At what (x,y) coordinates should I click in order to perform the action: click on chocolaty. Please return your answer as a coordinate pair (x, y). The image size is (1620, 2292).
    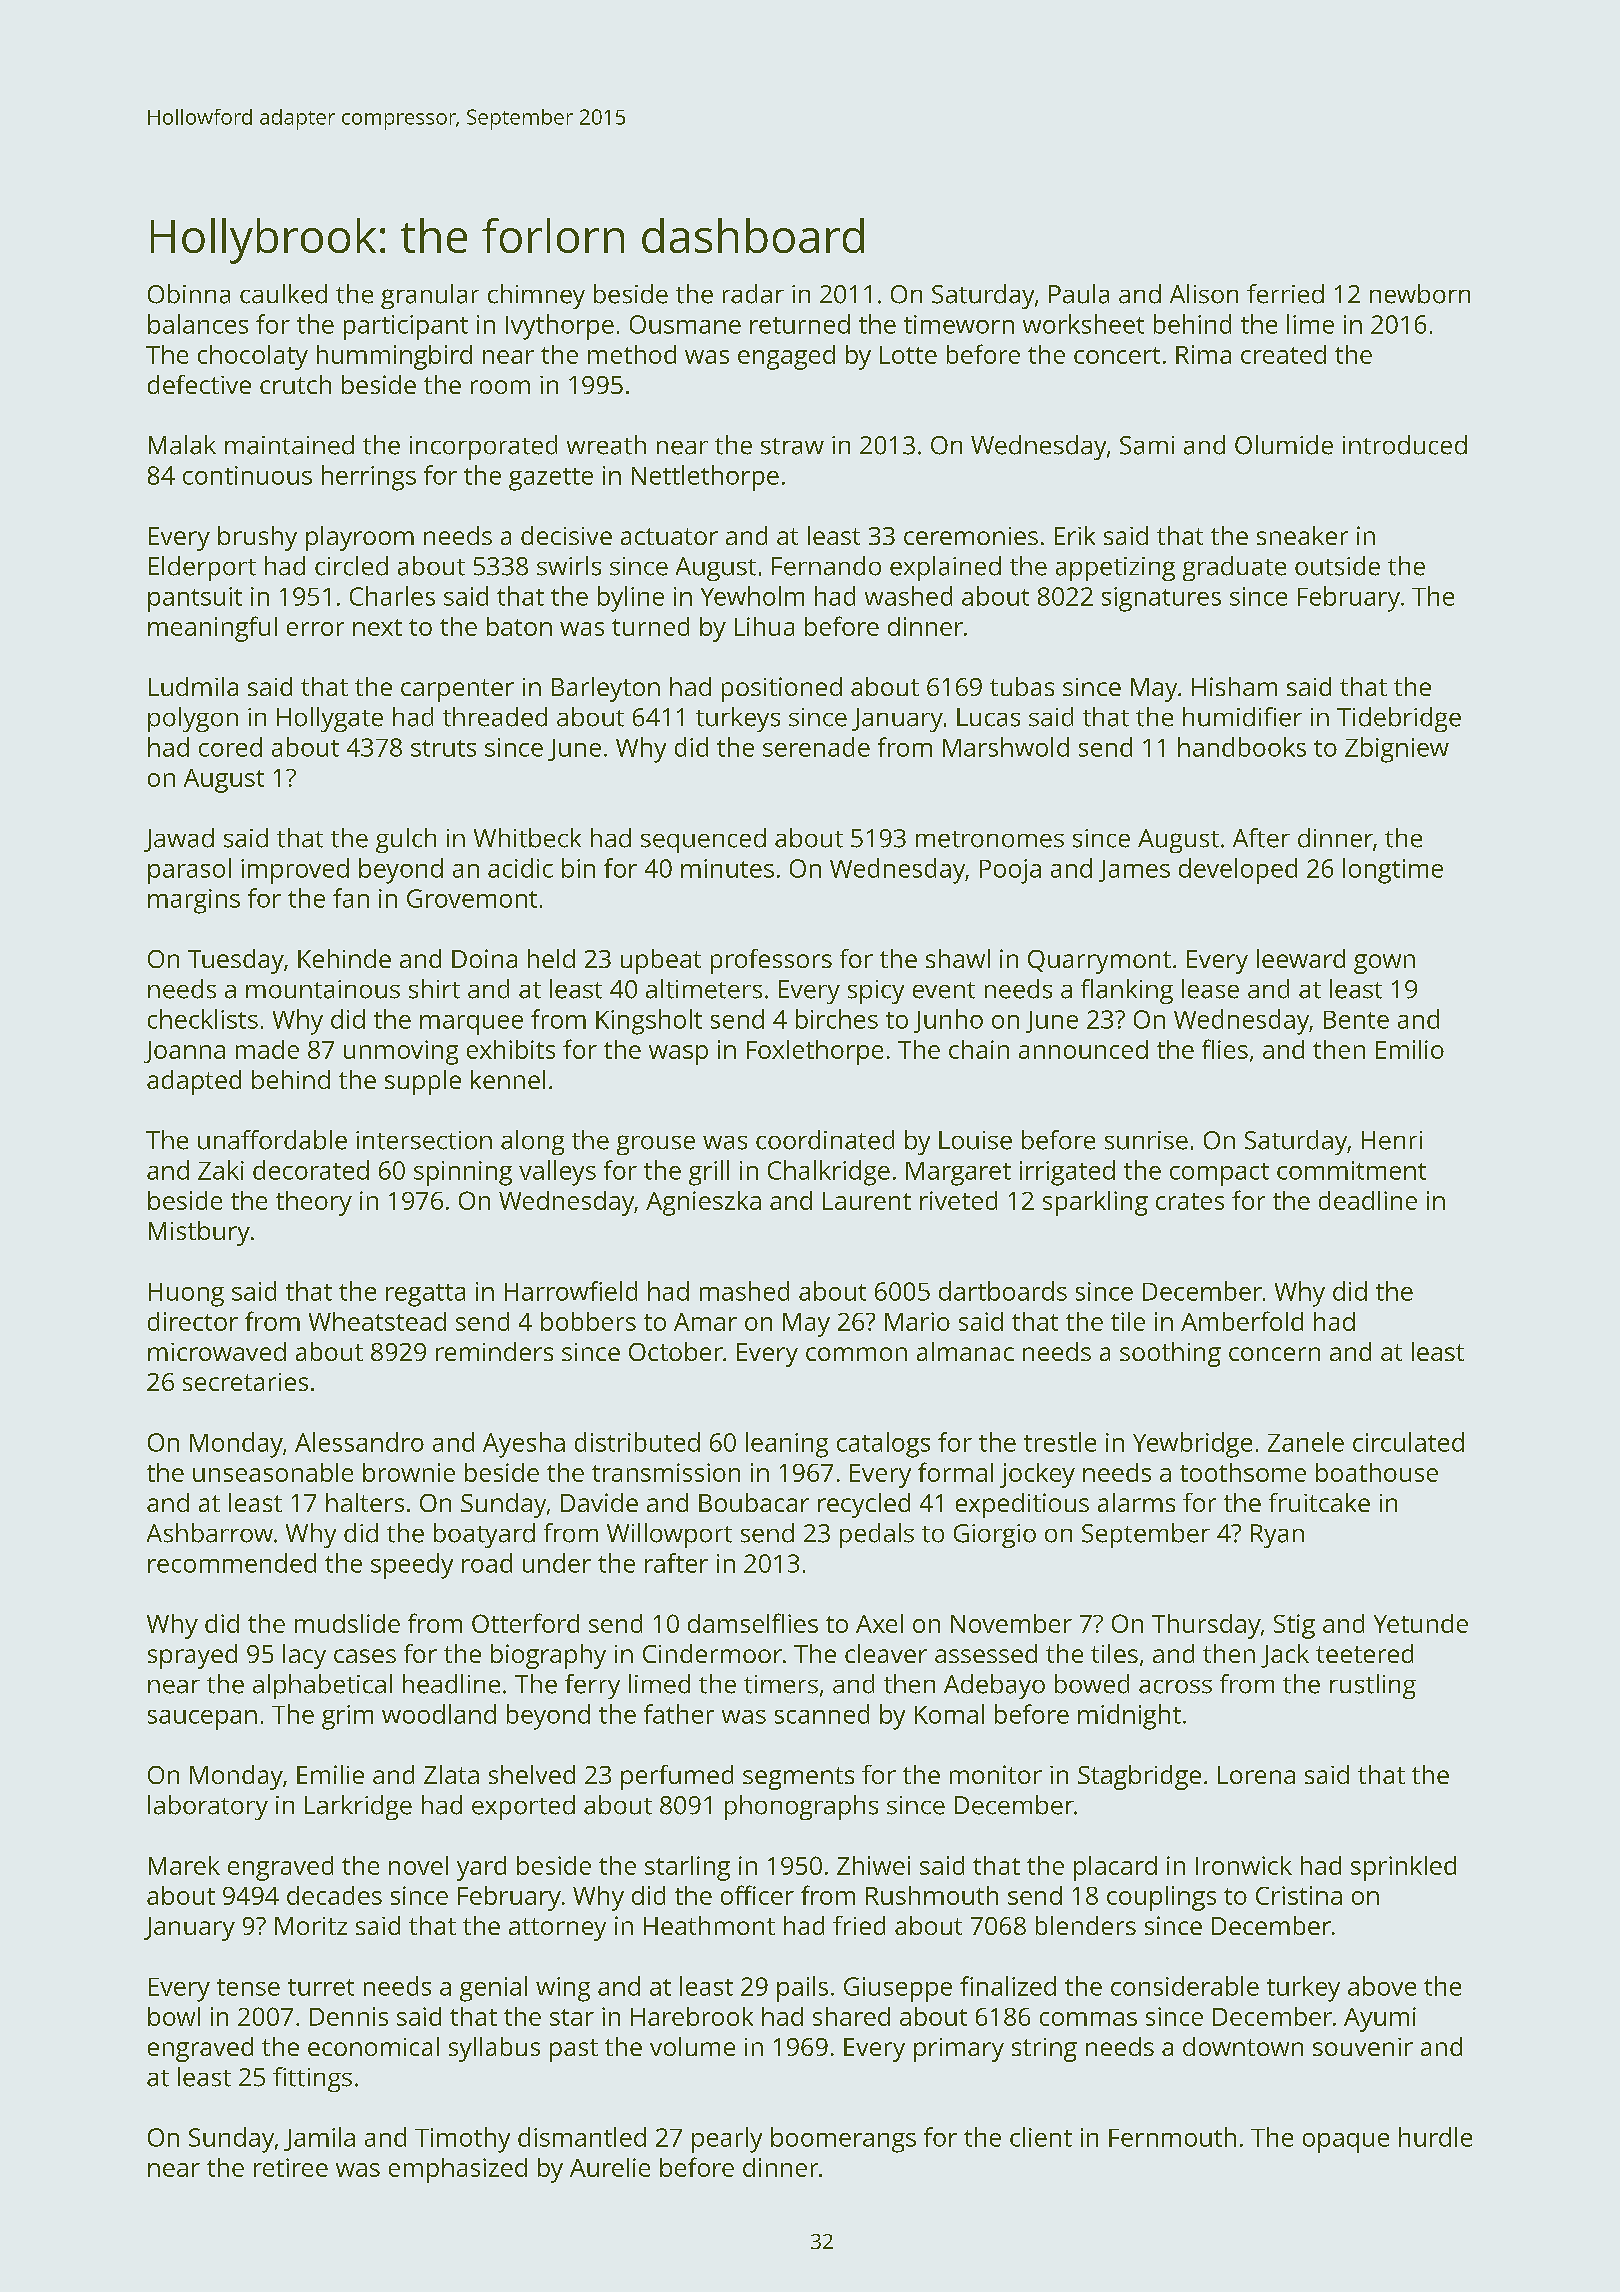
    Looking at the image, I should click on (253, 357).
